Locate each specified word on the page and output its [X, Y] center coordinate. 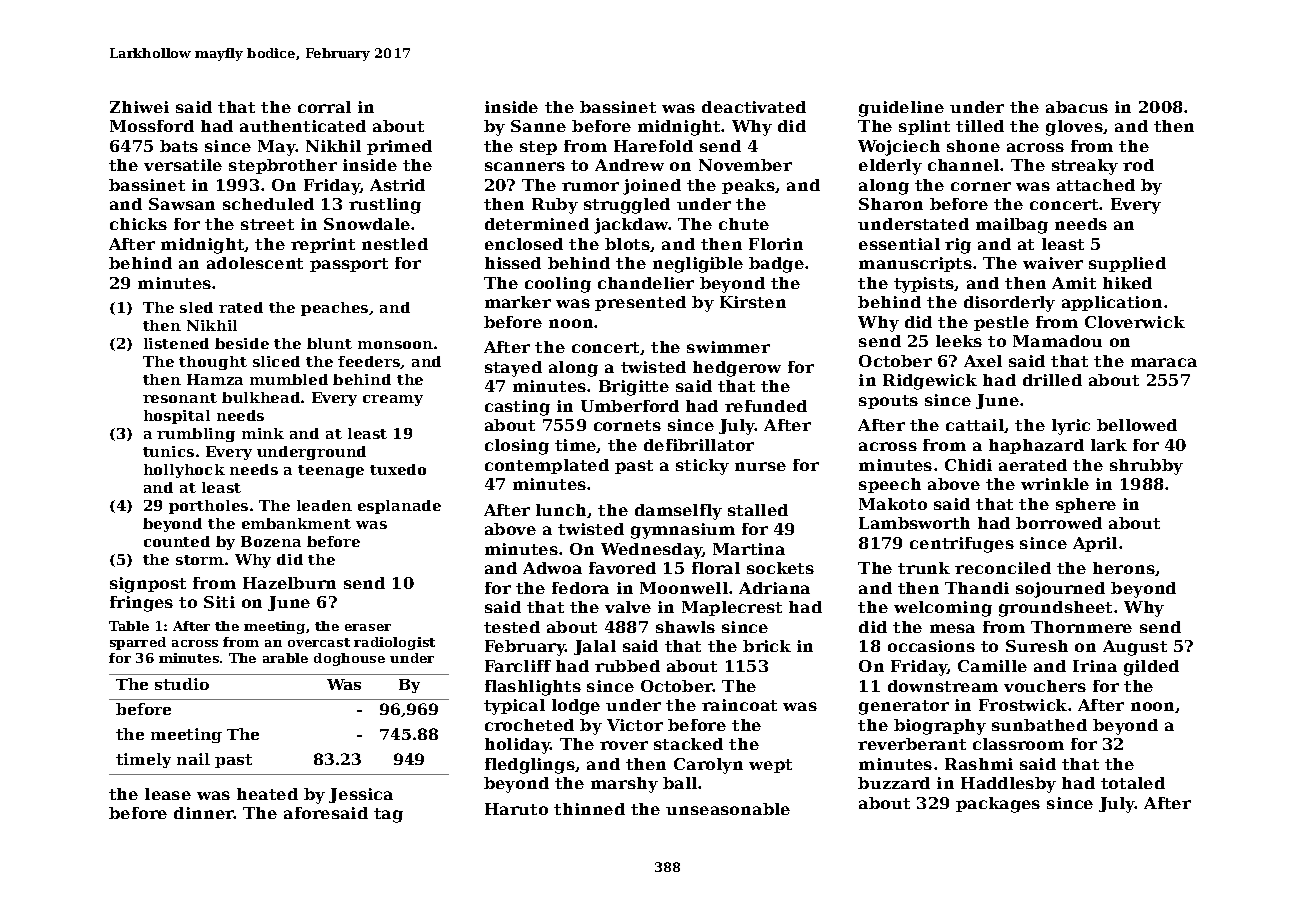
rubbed [627, 666]
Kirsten [753, 302]
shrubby [1146, 467]
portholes [208, 507]
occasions [931, 646]
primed [399, 147]
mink [263, 433]
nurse [760, 466]
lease [168, 794]
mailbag [1012, 226]
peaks [748, 186]
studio [182, 684]
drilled [1052, 380]
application [1112, 303]
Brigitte [634, 388]
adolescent [255, 263]
